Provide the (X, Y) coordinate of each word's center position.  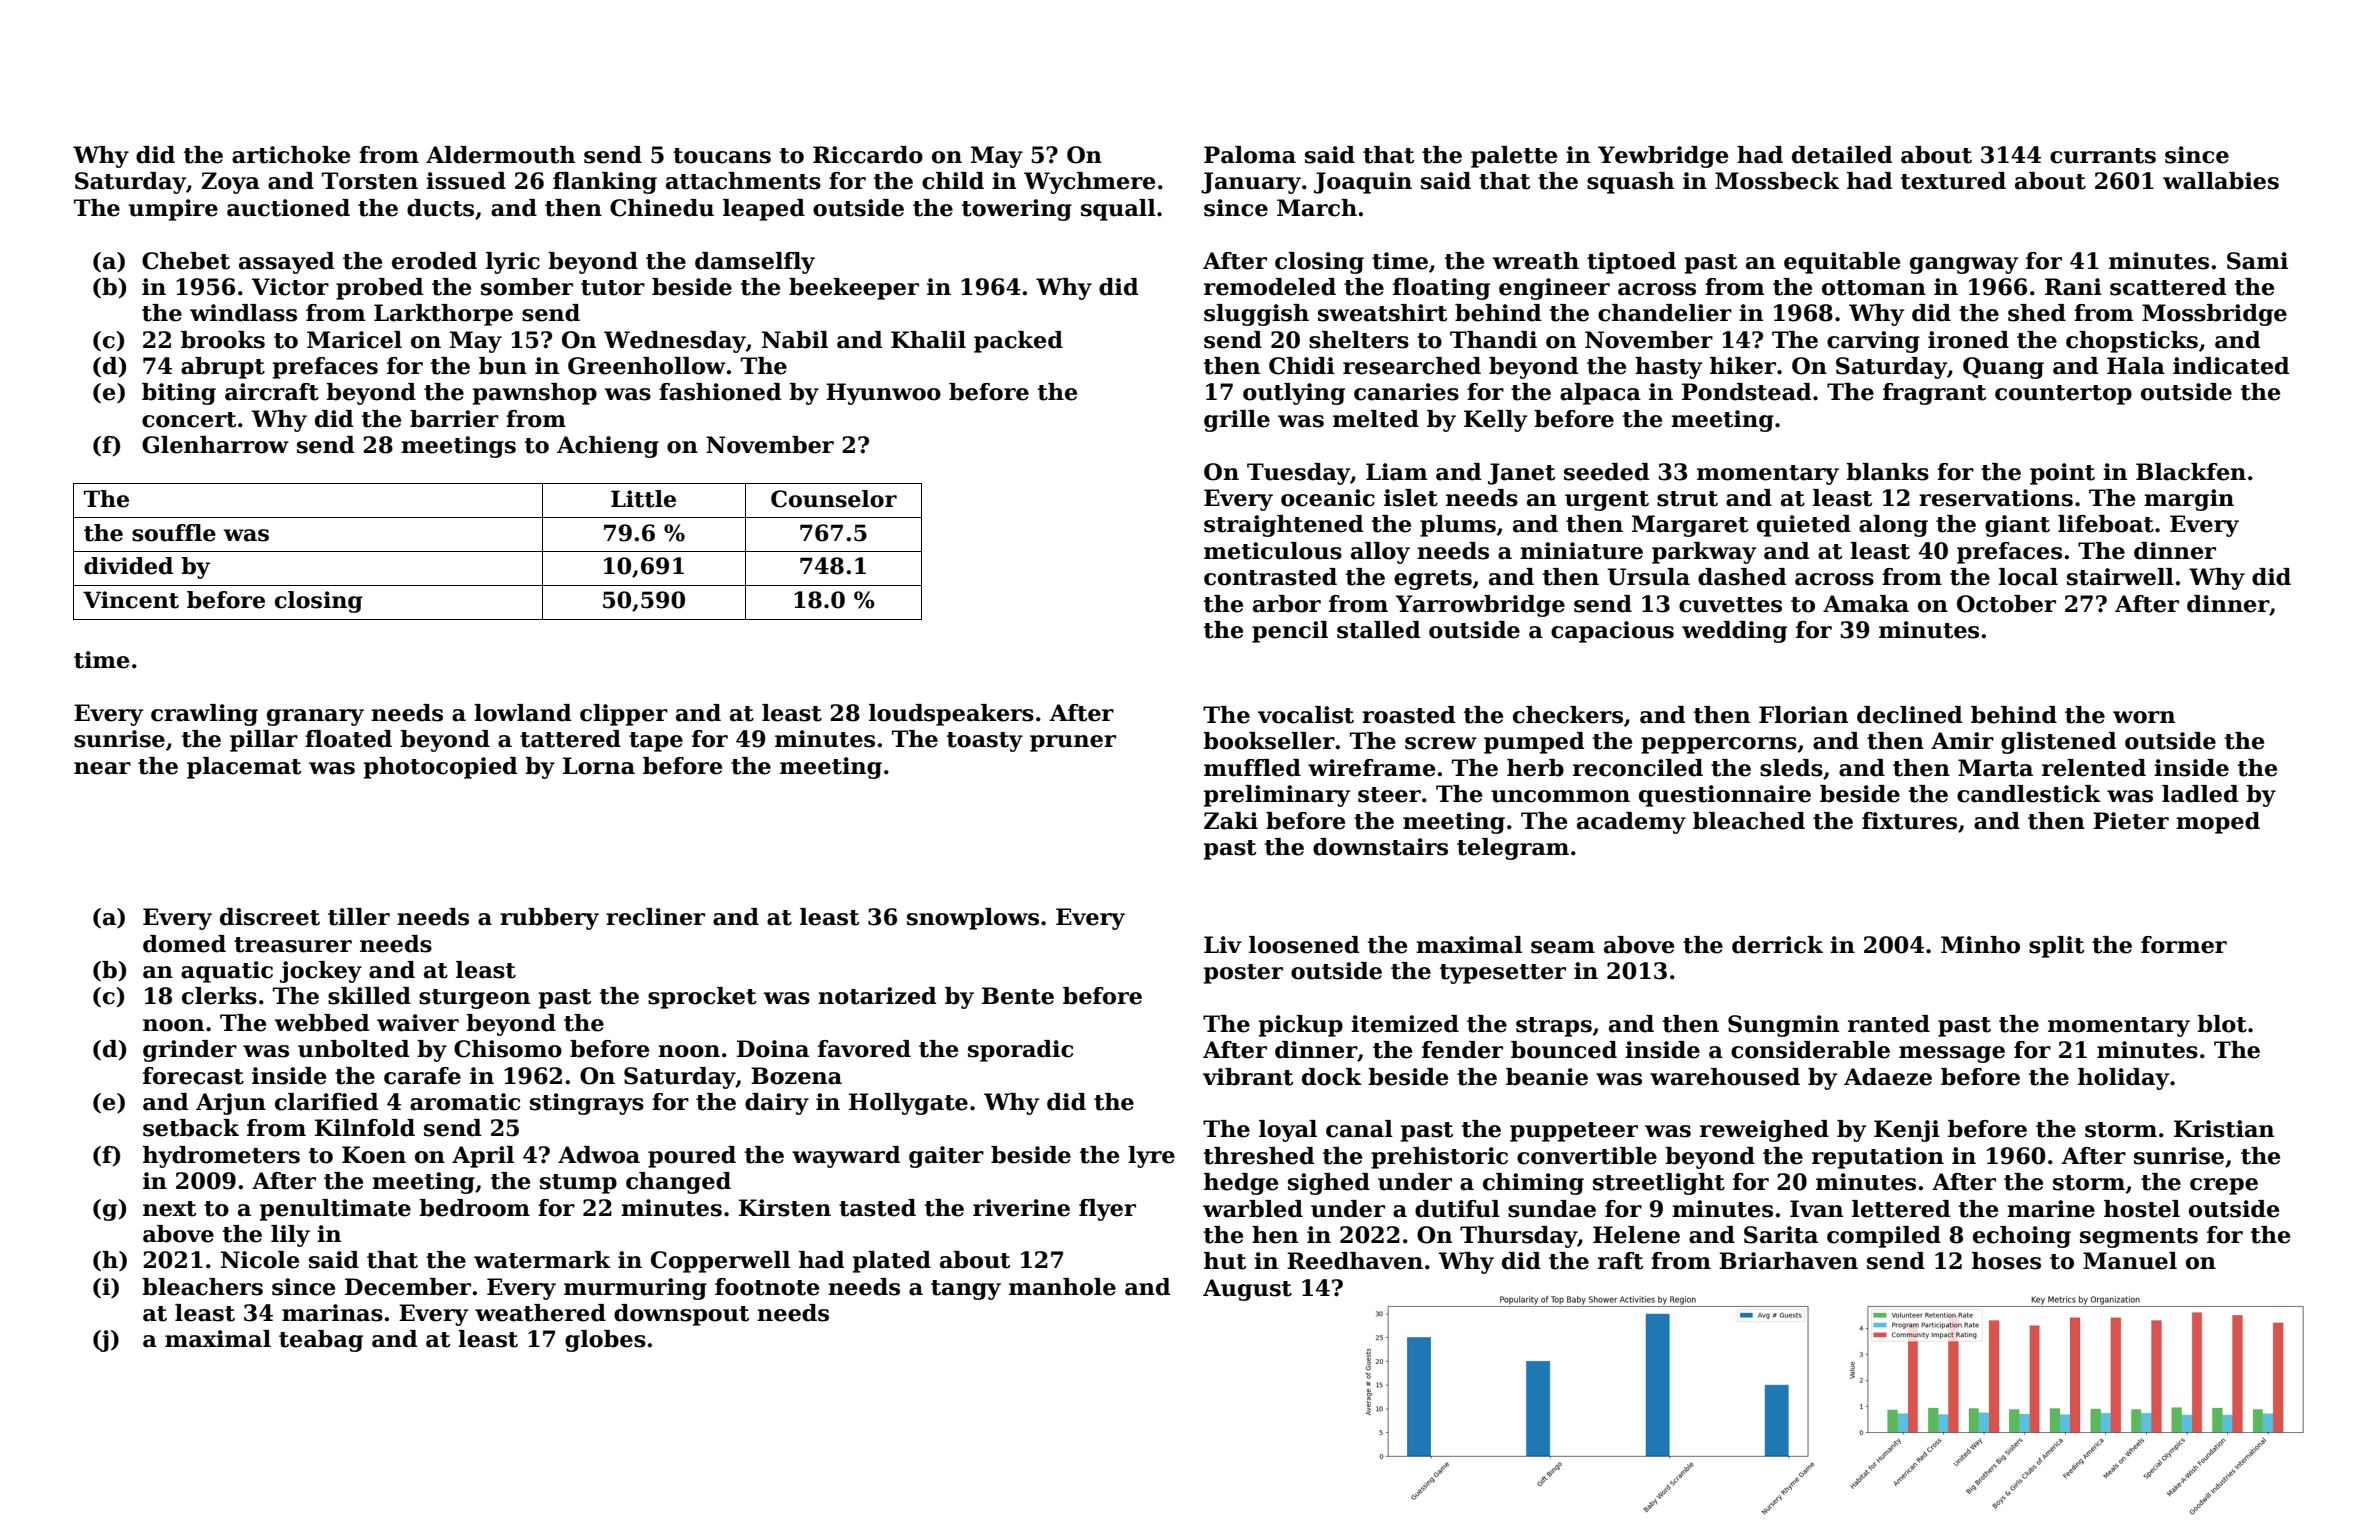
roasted (1408, 715)
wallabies (2221, 181)
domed (184, 944)
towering (1017, 210)
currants (2103, 156)
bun (503, 366)
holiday (2124, 1079)
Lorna (599, 766)
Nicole (260, 1260)
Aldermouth (500, 155)
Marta (1995, 768)
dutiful (1457, 1209)
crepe (2224, 1186)
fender (1462, 1050)
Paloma (1250, 155)
